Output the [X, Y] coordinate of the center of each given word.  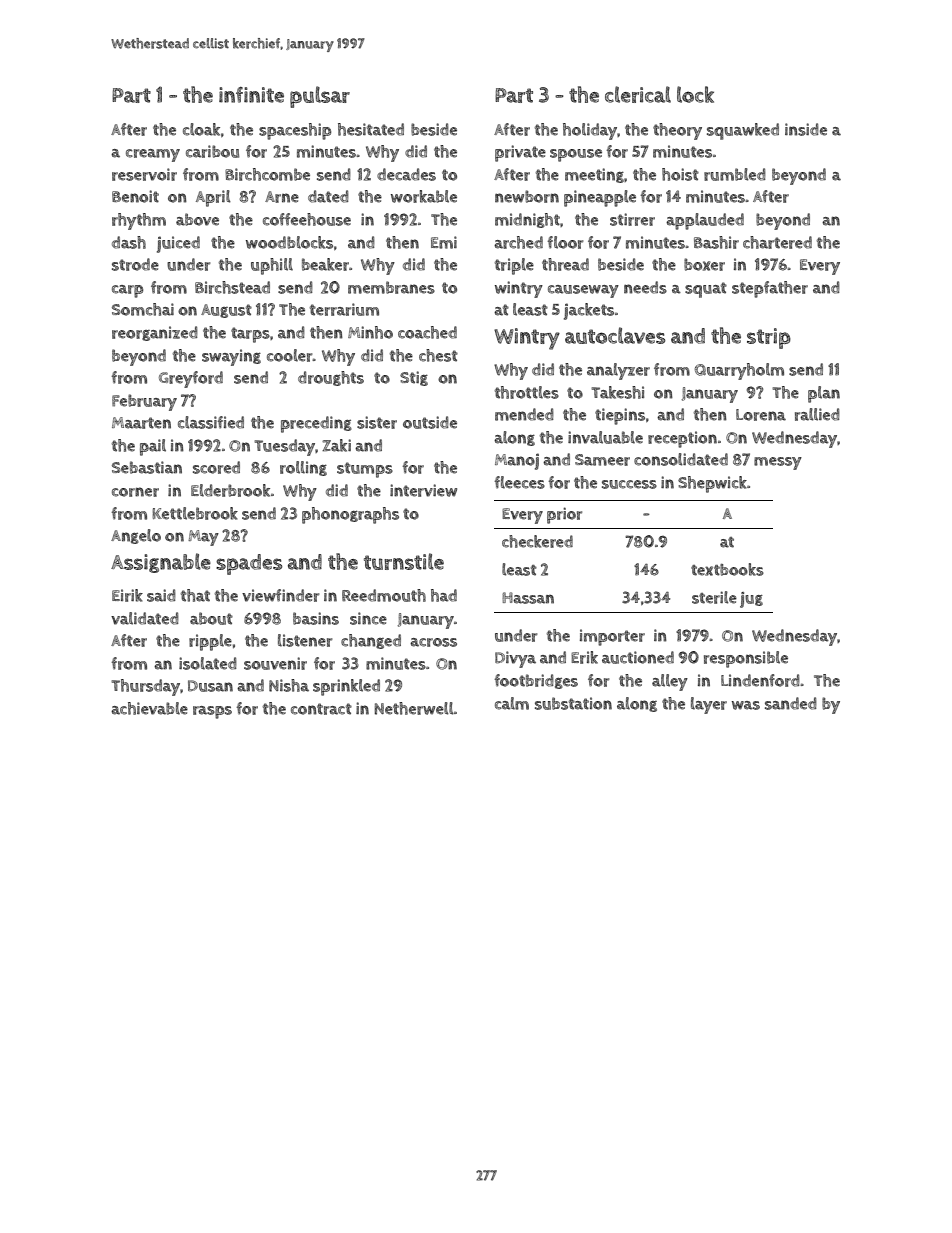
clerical [638, 94]
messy [778, 463]
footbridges [536, 681]
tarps [250, 335]
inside [806, 129]
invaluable [605, 437]
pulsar [320, 97]
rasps [212, 712]
